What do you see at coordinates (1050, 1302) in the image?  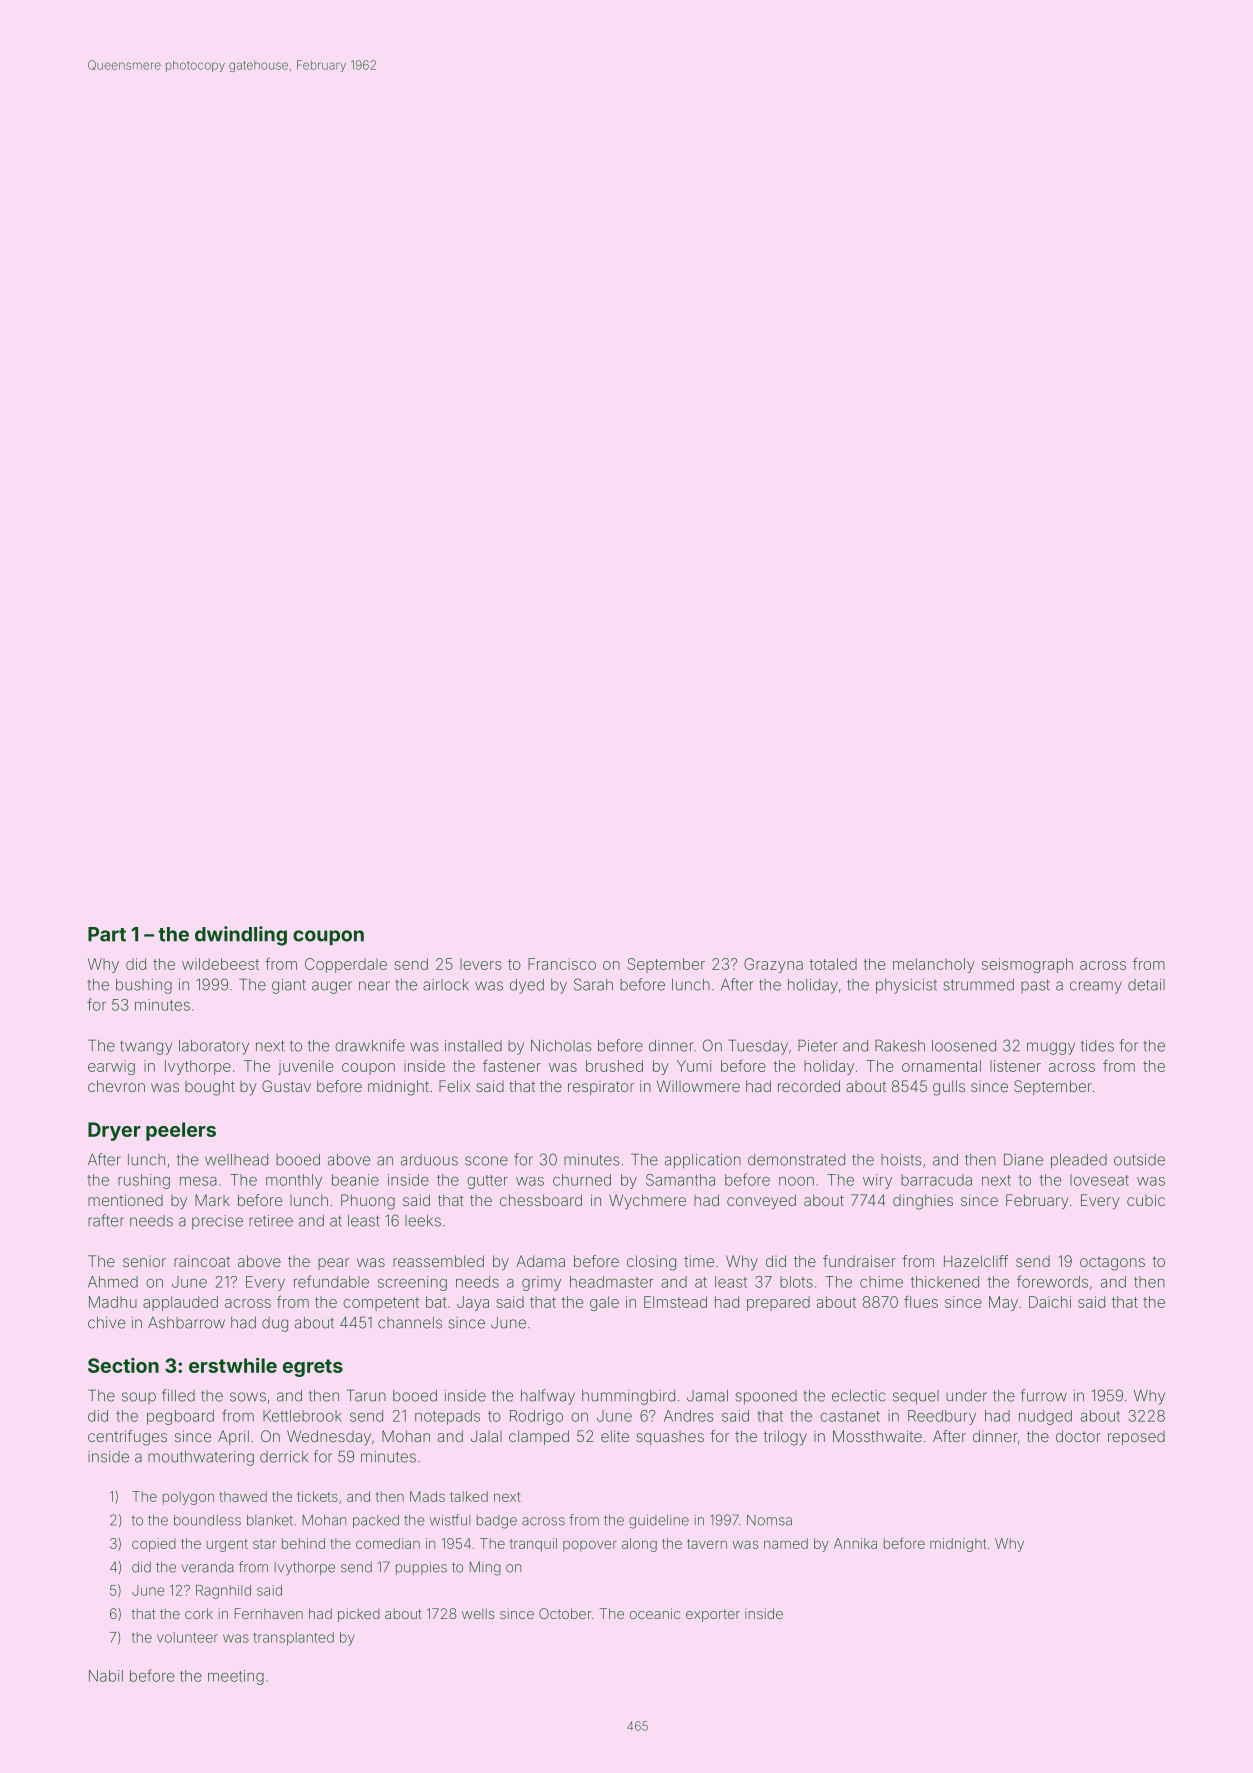 I see `Daichi` at bounding box center [1050, 1302].
